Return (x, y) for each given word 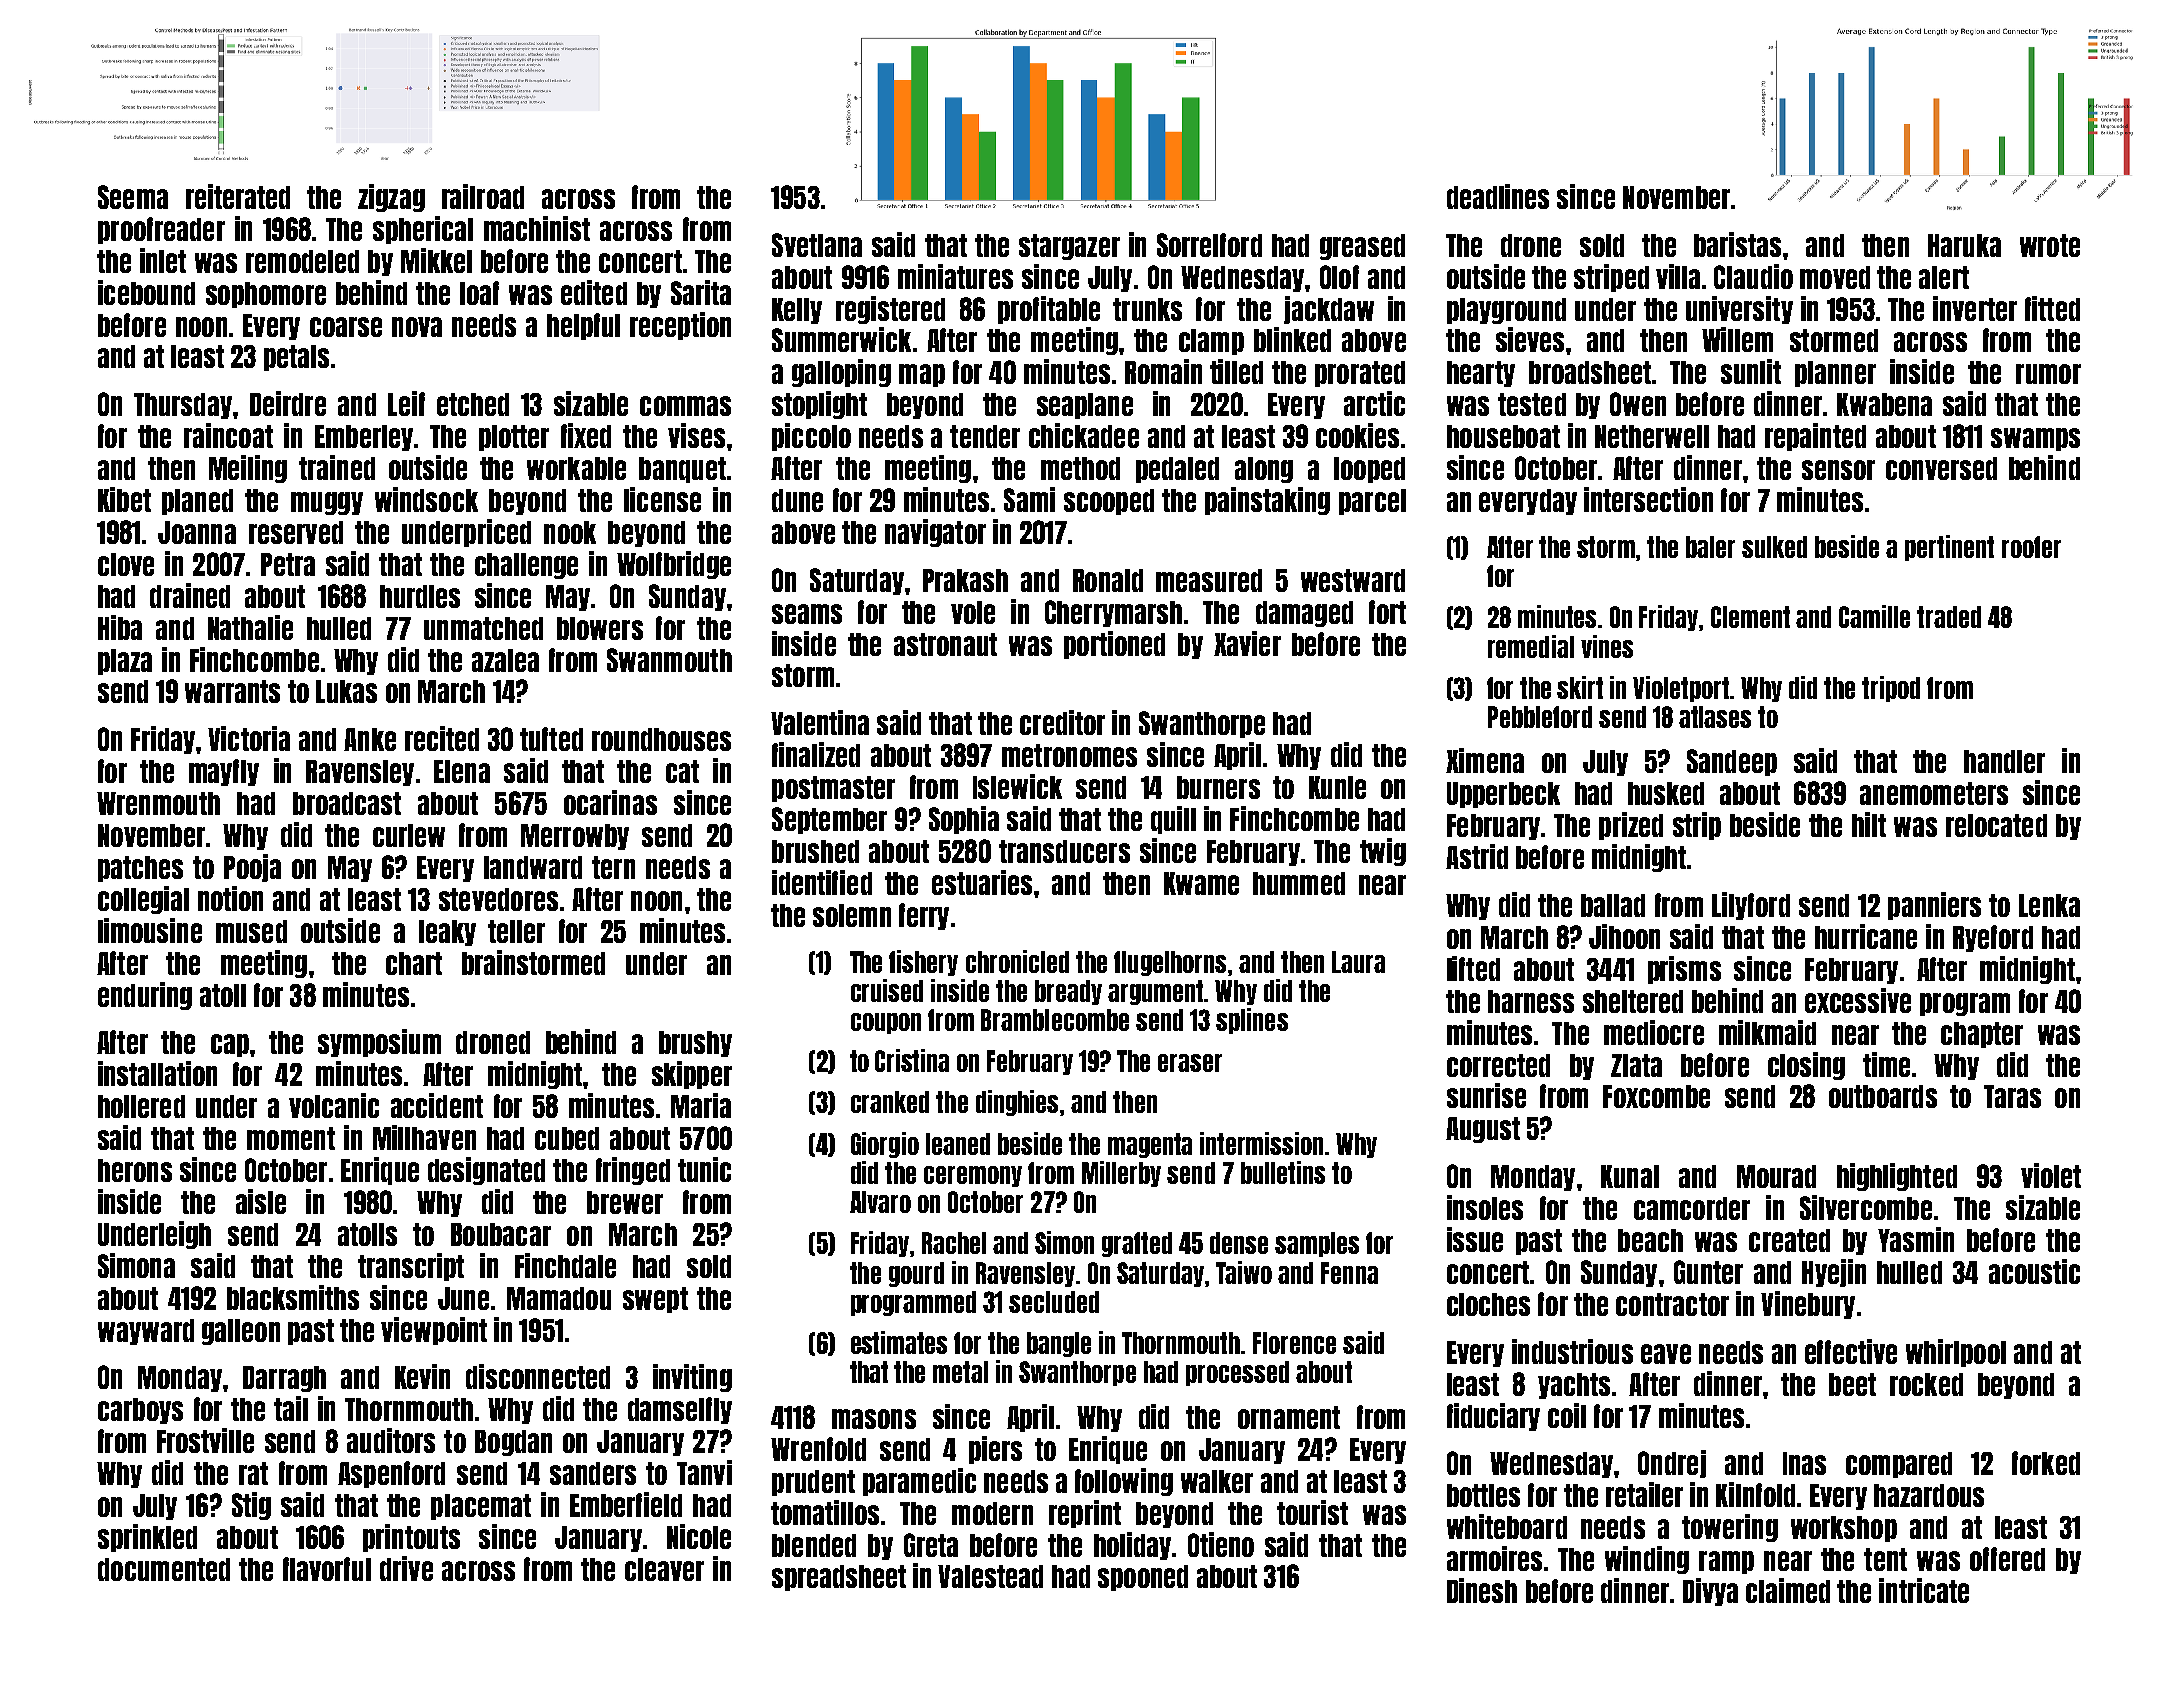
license (662, 499)
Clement (1750, 617)
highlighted (1897, 1177)
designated (486, 1171)
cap (230, 1045)
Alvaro (880, 1202)
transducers (1064, 851)
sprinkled (147, 1538)
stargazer (1069, 247)
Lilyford (1751, 906)
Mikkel (436, 260)
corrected (1498, 1065)
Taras (2012, 1096)
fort (1387, 612)
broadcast (347, 803)
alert (1944, 277)
